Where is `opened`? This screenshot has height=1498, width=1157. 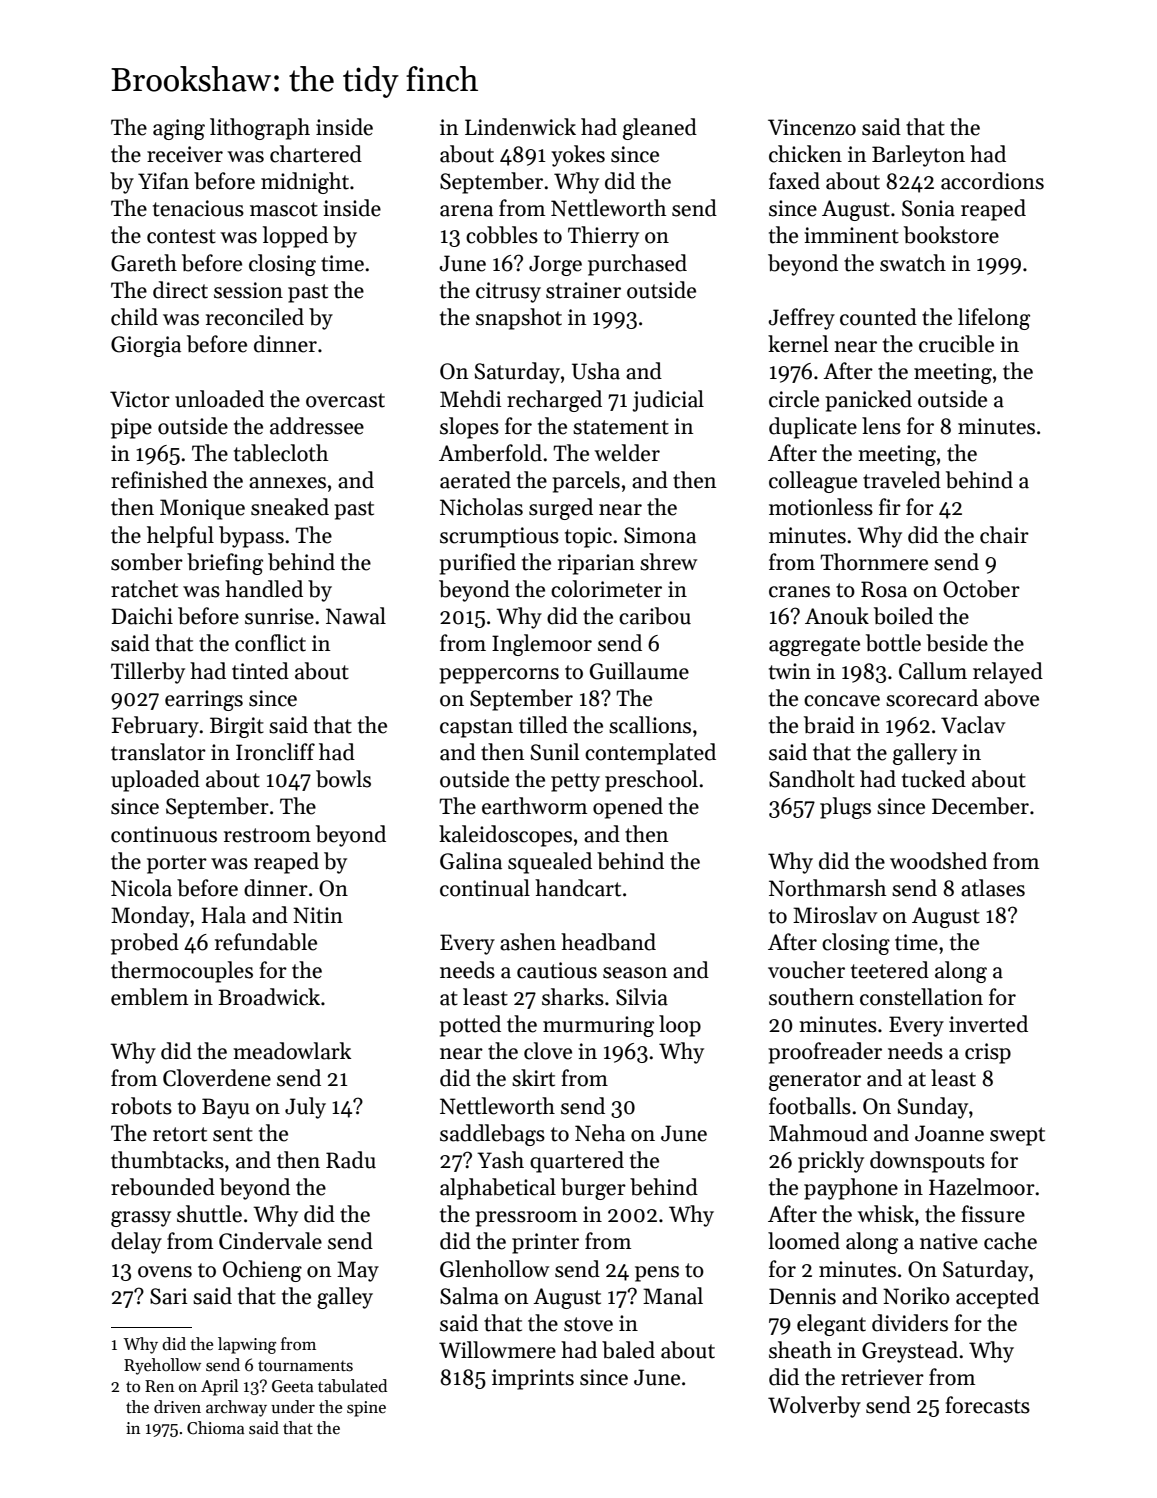 opened is located at coordinates (628, 808).
